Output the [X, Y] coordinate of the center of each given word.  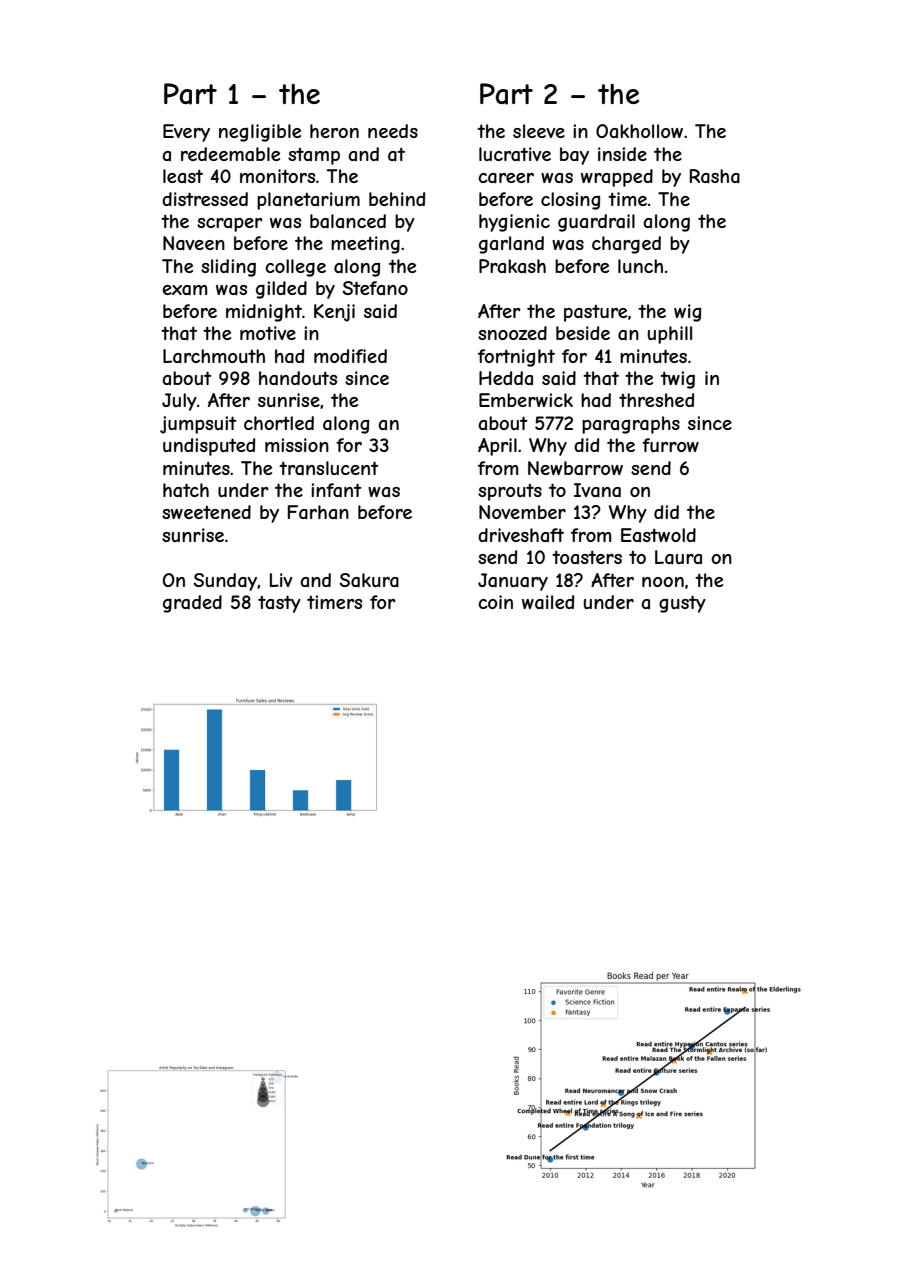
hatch [186, 490]
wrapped [617, 178]
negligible [260, 133]
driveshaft [521, 535]
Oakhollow [639, 131]
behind [397, 199]
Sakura [369, 580]
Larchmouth [214, 356]
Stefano [375, 288]
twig [677, 380]
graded [192, 604]
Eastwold [658, 535]
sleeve [539, 131]
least [183, 176]
